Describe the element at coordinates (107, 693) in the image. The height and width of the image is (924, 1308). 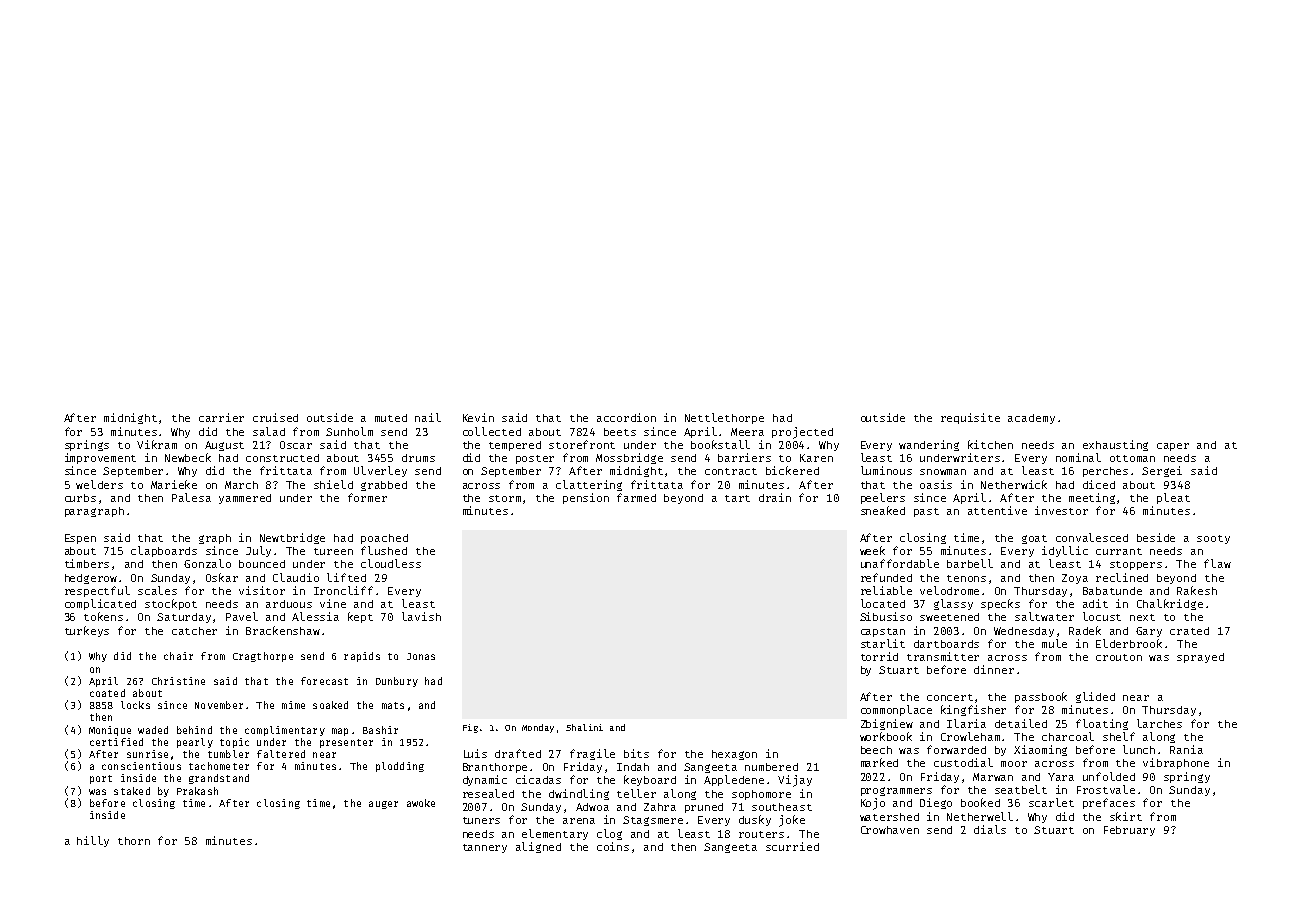
I see `coated` at that location.
